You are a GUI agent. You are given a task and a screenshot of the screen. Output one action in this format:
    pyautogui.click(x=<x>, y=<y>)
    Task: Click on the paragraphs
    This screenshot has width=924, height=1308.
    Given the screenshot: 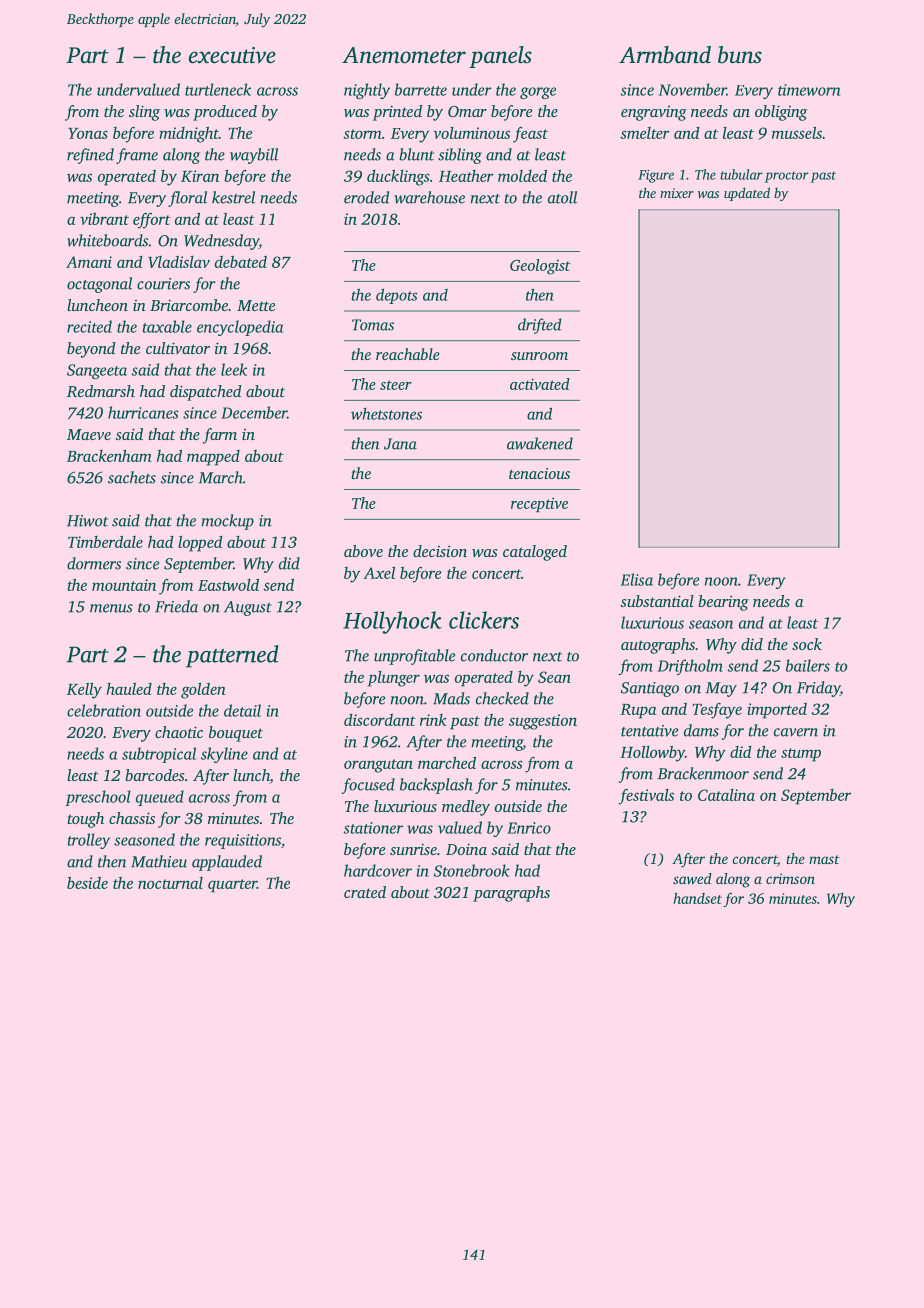 What is the action you would take?
    pyautogui.click(x=511, y=894)
